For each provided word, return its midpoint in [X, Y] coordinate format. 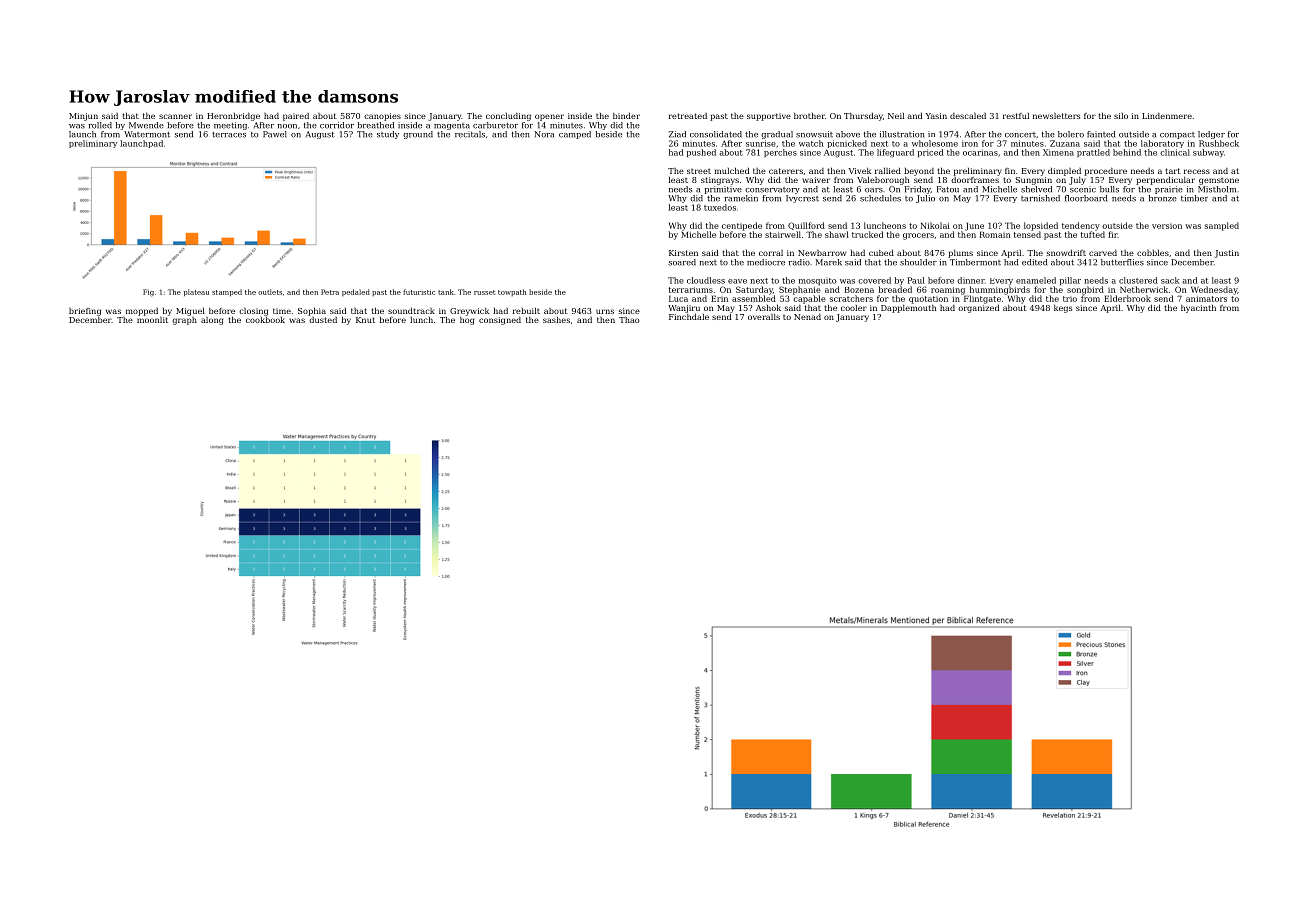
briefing [85, 311]
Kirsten [683, 253]
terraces [229, 135]
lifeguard [895, 153]
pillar [1070, 281]
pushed [701, 153]
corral [771, 252]
